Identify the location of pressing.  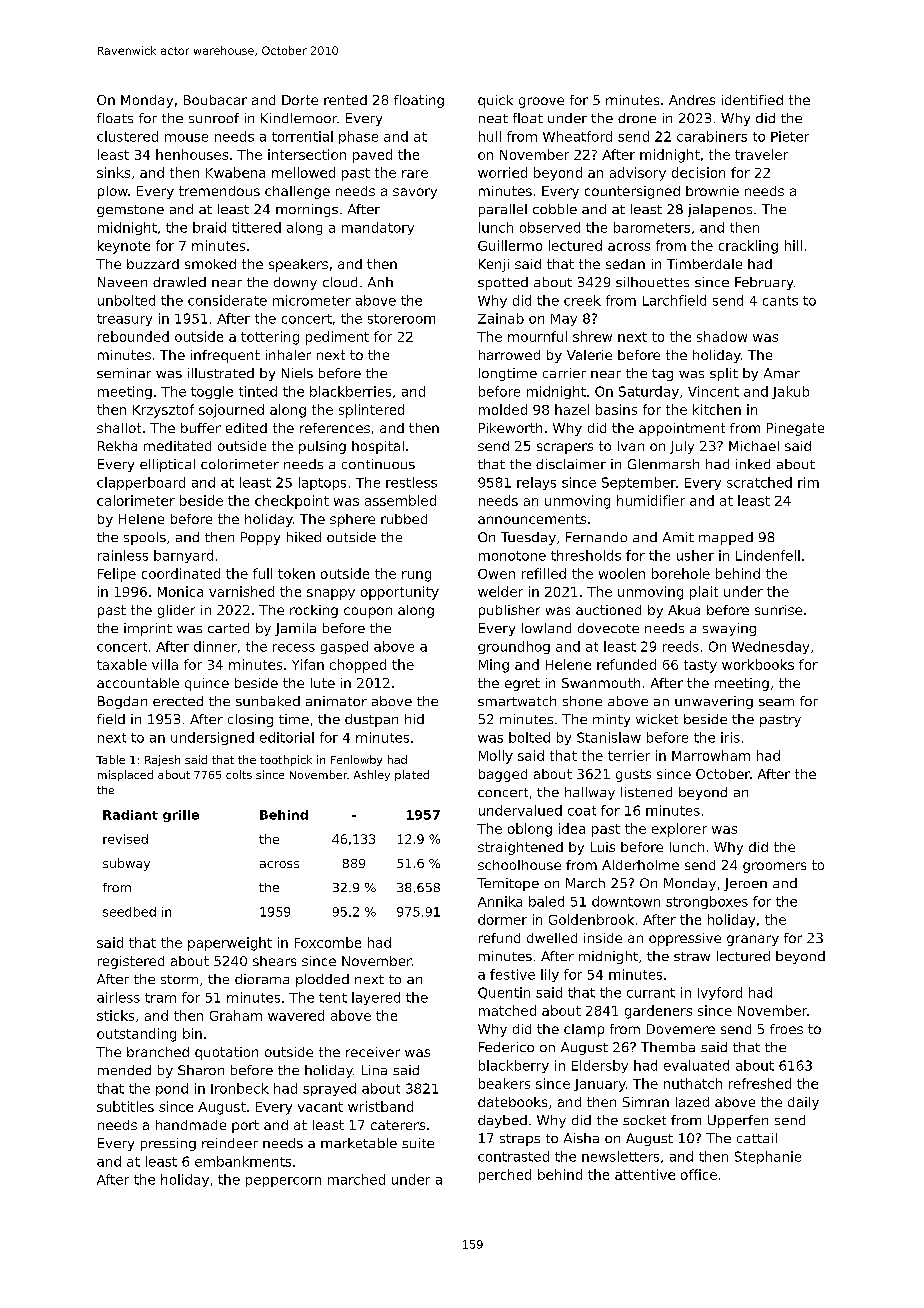
(168, 1144).
